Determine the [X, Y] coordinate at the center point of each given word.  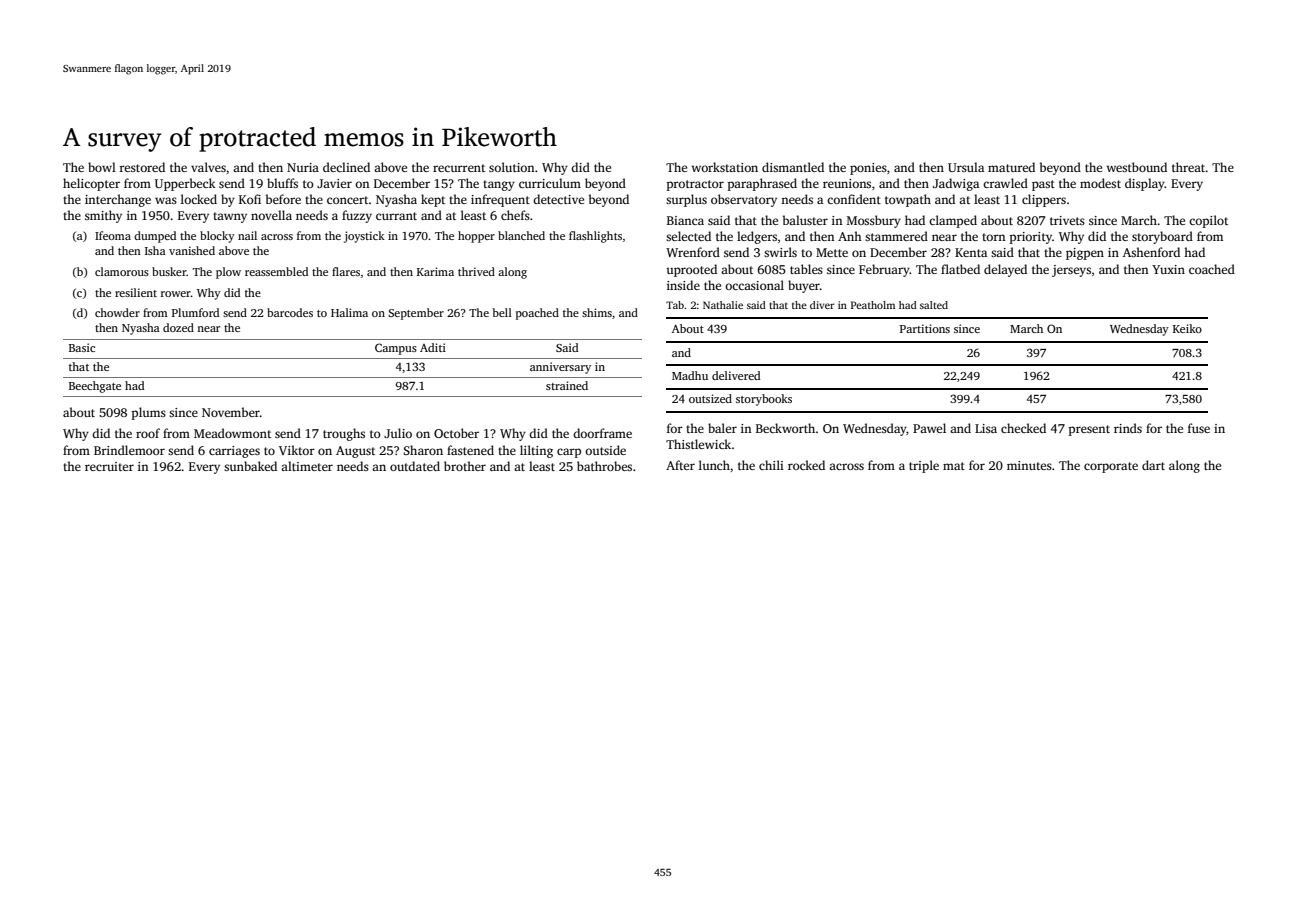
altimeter [307, 466]
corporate [1111, 467]
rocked [806, 465]
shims [597, 312]
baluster [805, 220]
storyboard [1162, 237]
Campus [396, 349]
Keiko [1187, 328]
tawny [230, 217]
